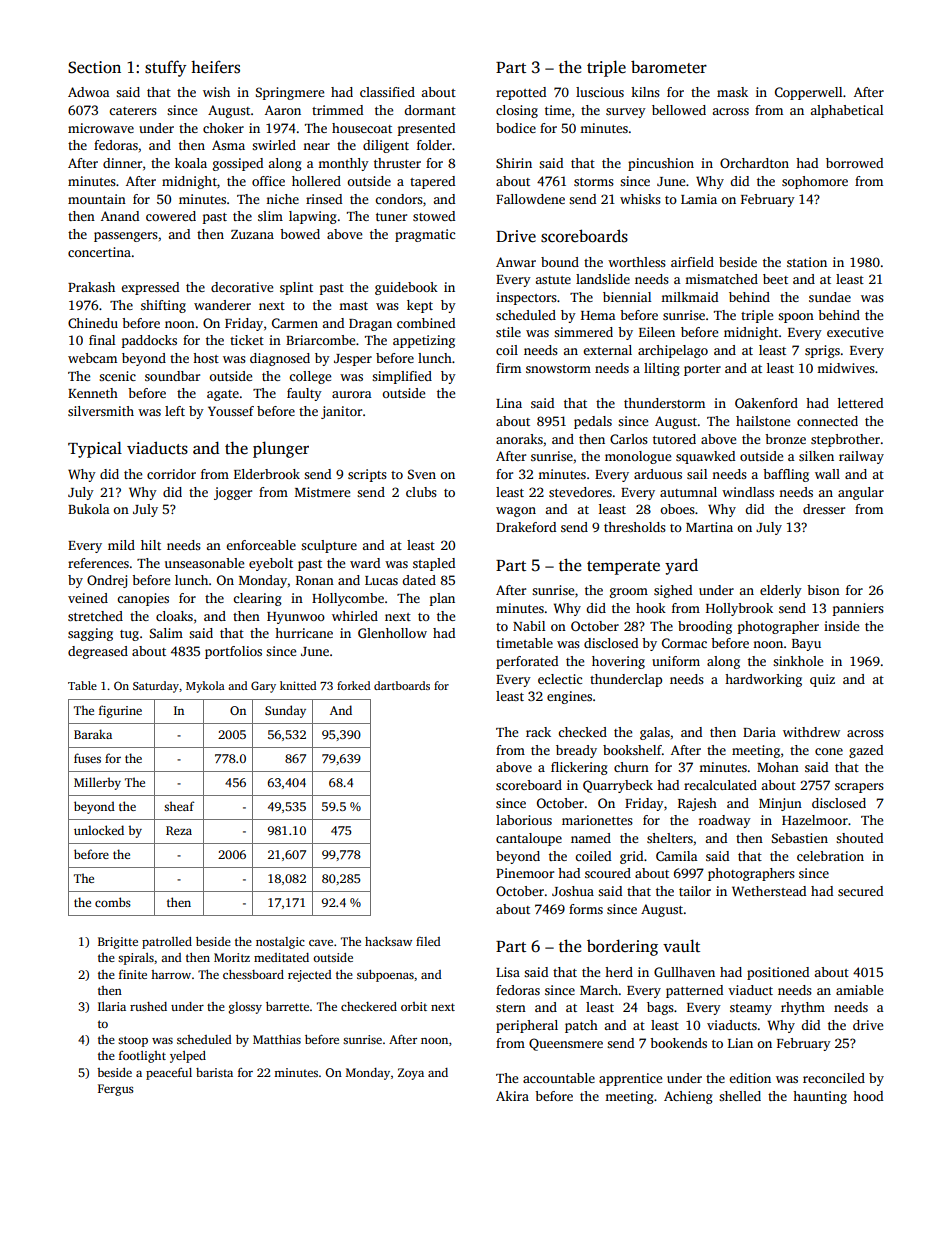  Describe the element at coordinates (763, 680) in the document. I see `hardworking` at that location.
